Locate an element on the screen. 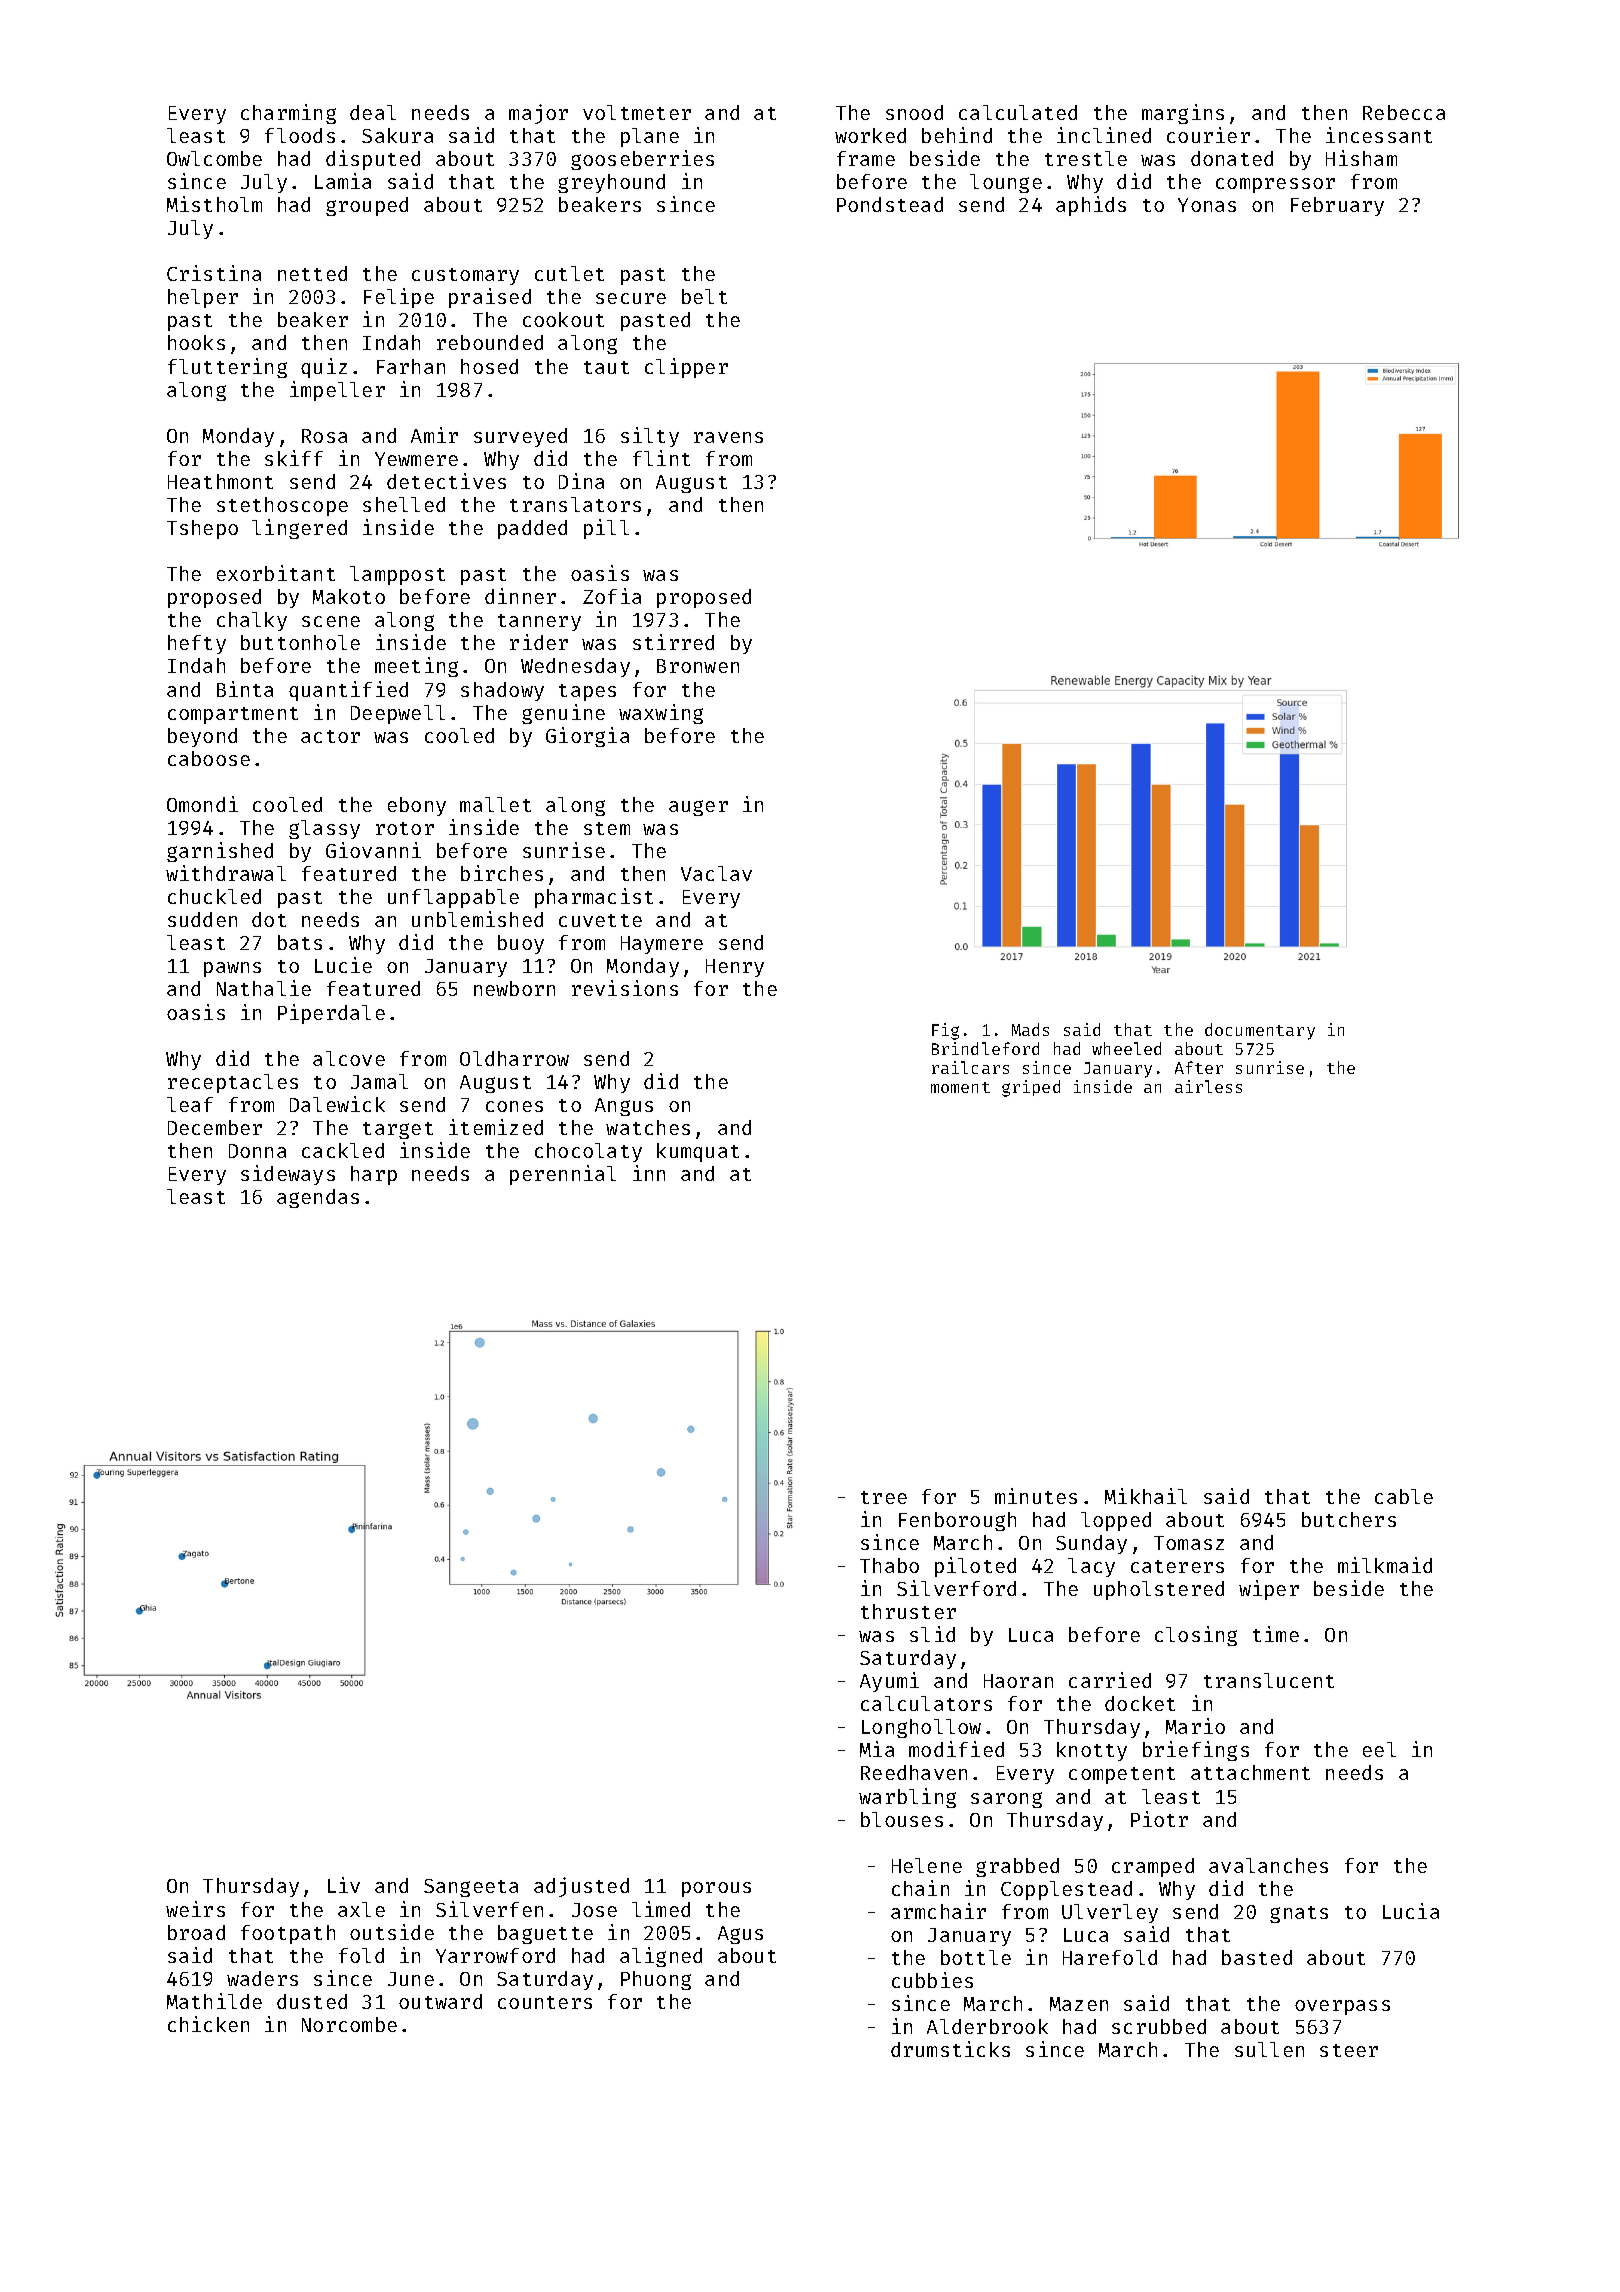 This screenshot has height=2292, width=1620. minutes is located at coordinates (1036, 1496).
